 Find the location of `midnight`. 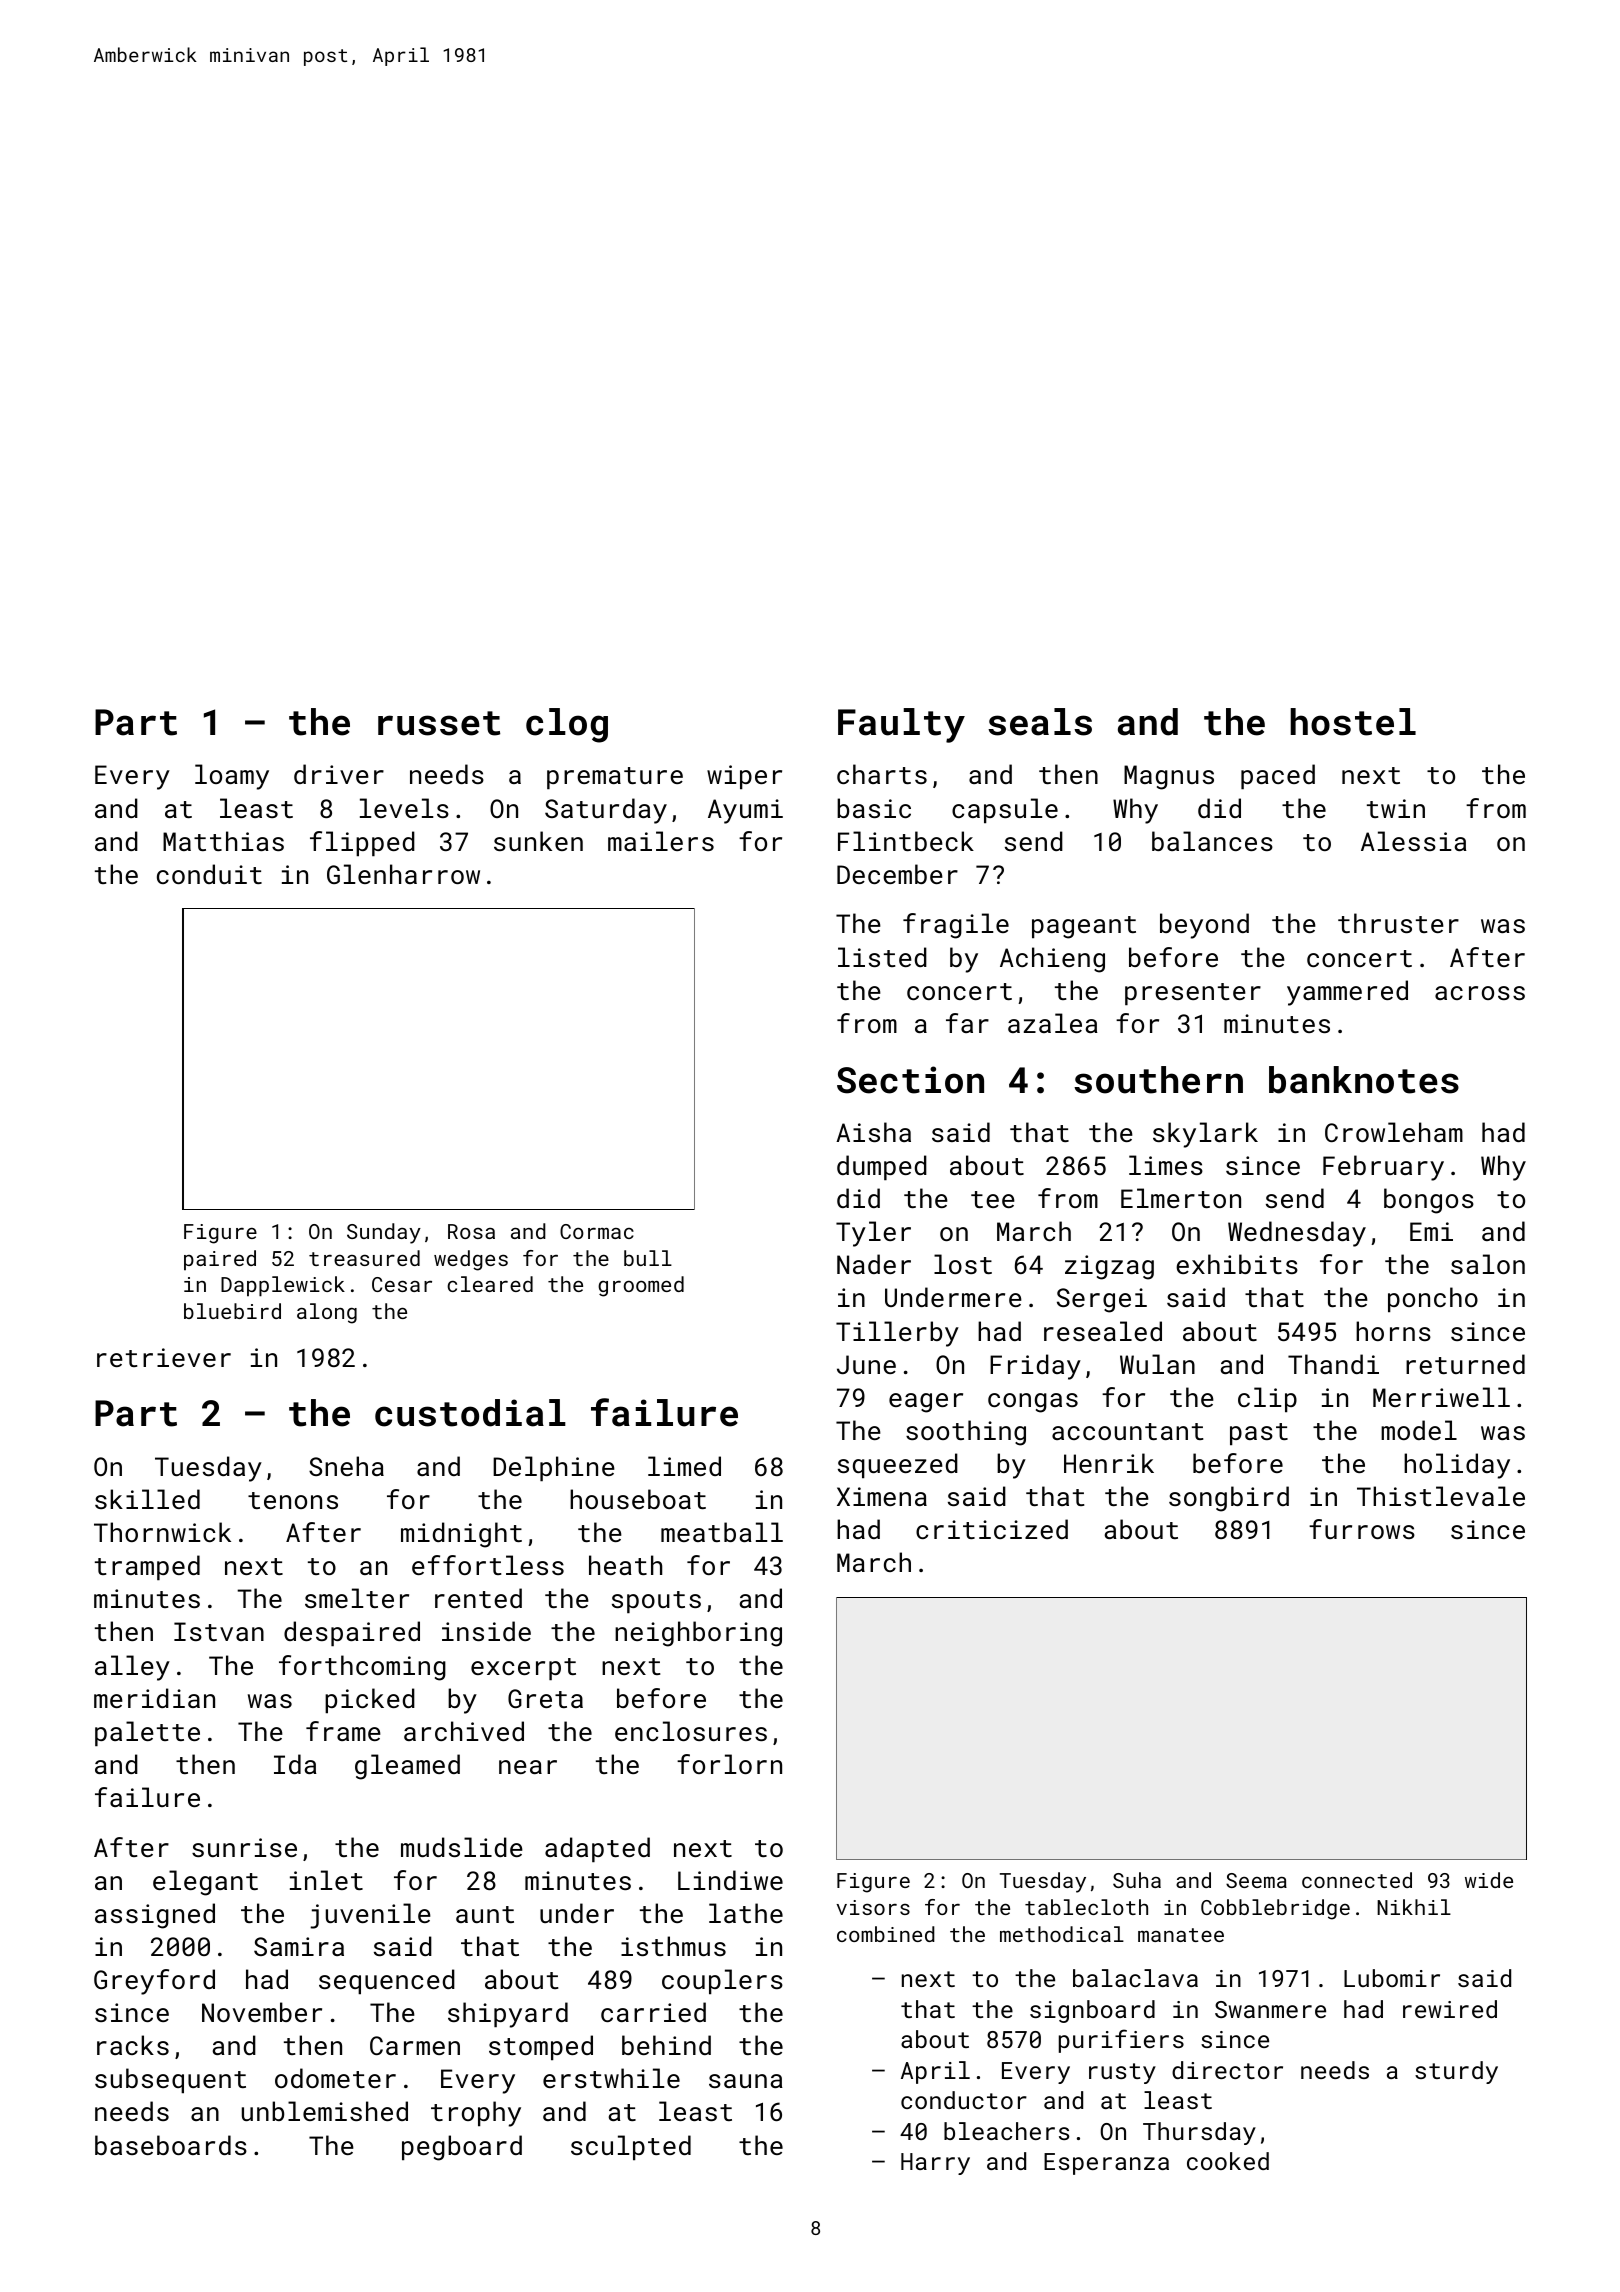

midnight is located at coordinates (461, 1535).
